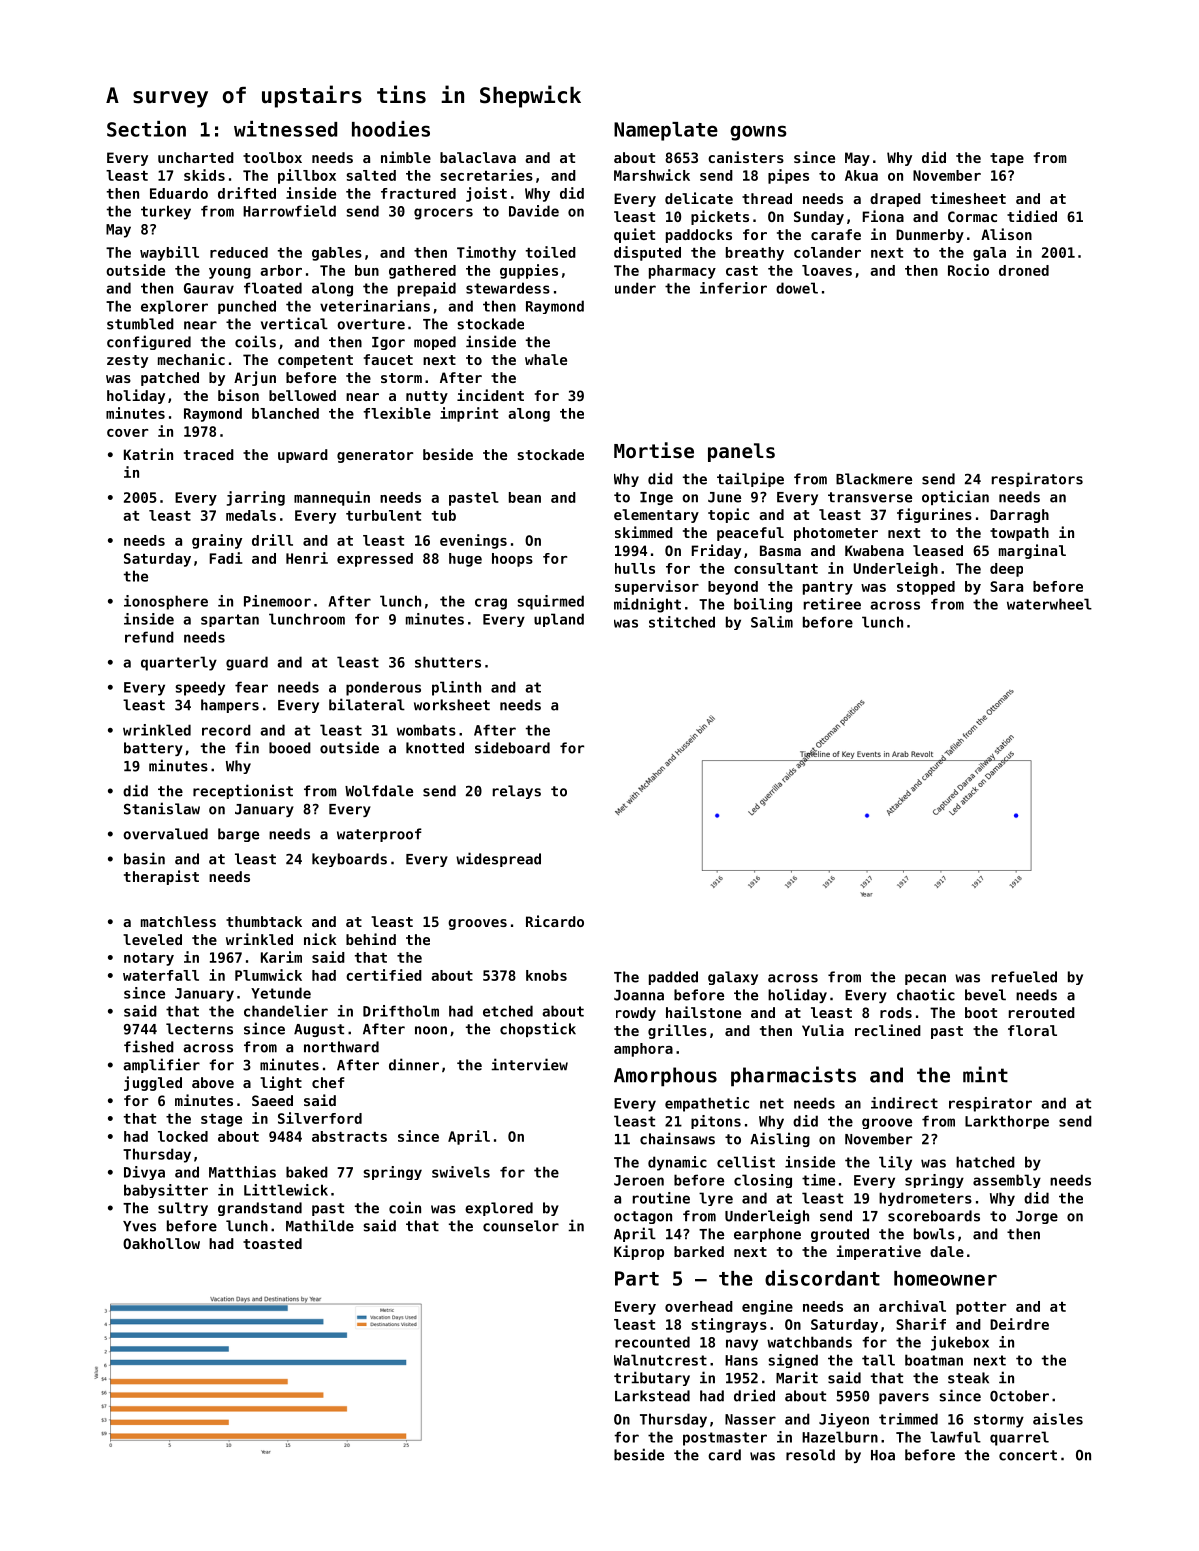  I want to click on booed, so click(290, 748).
